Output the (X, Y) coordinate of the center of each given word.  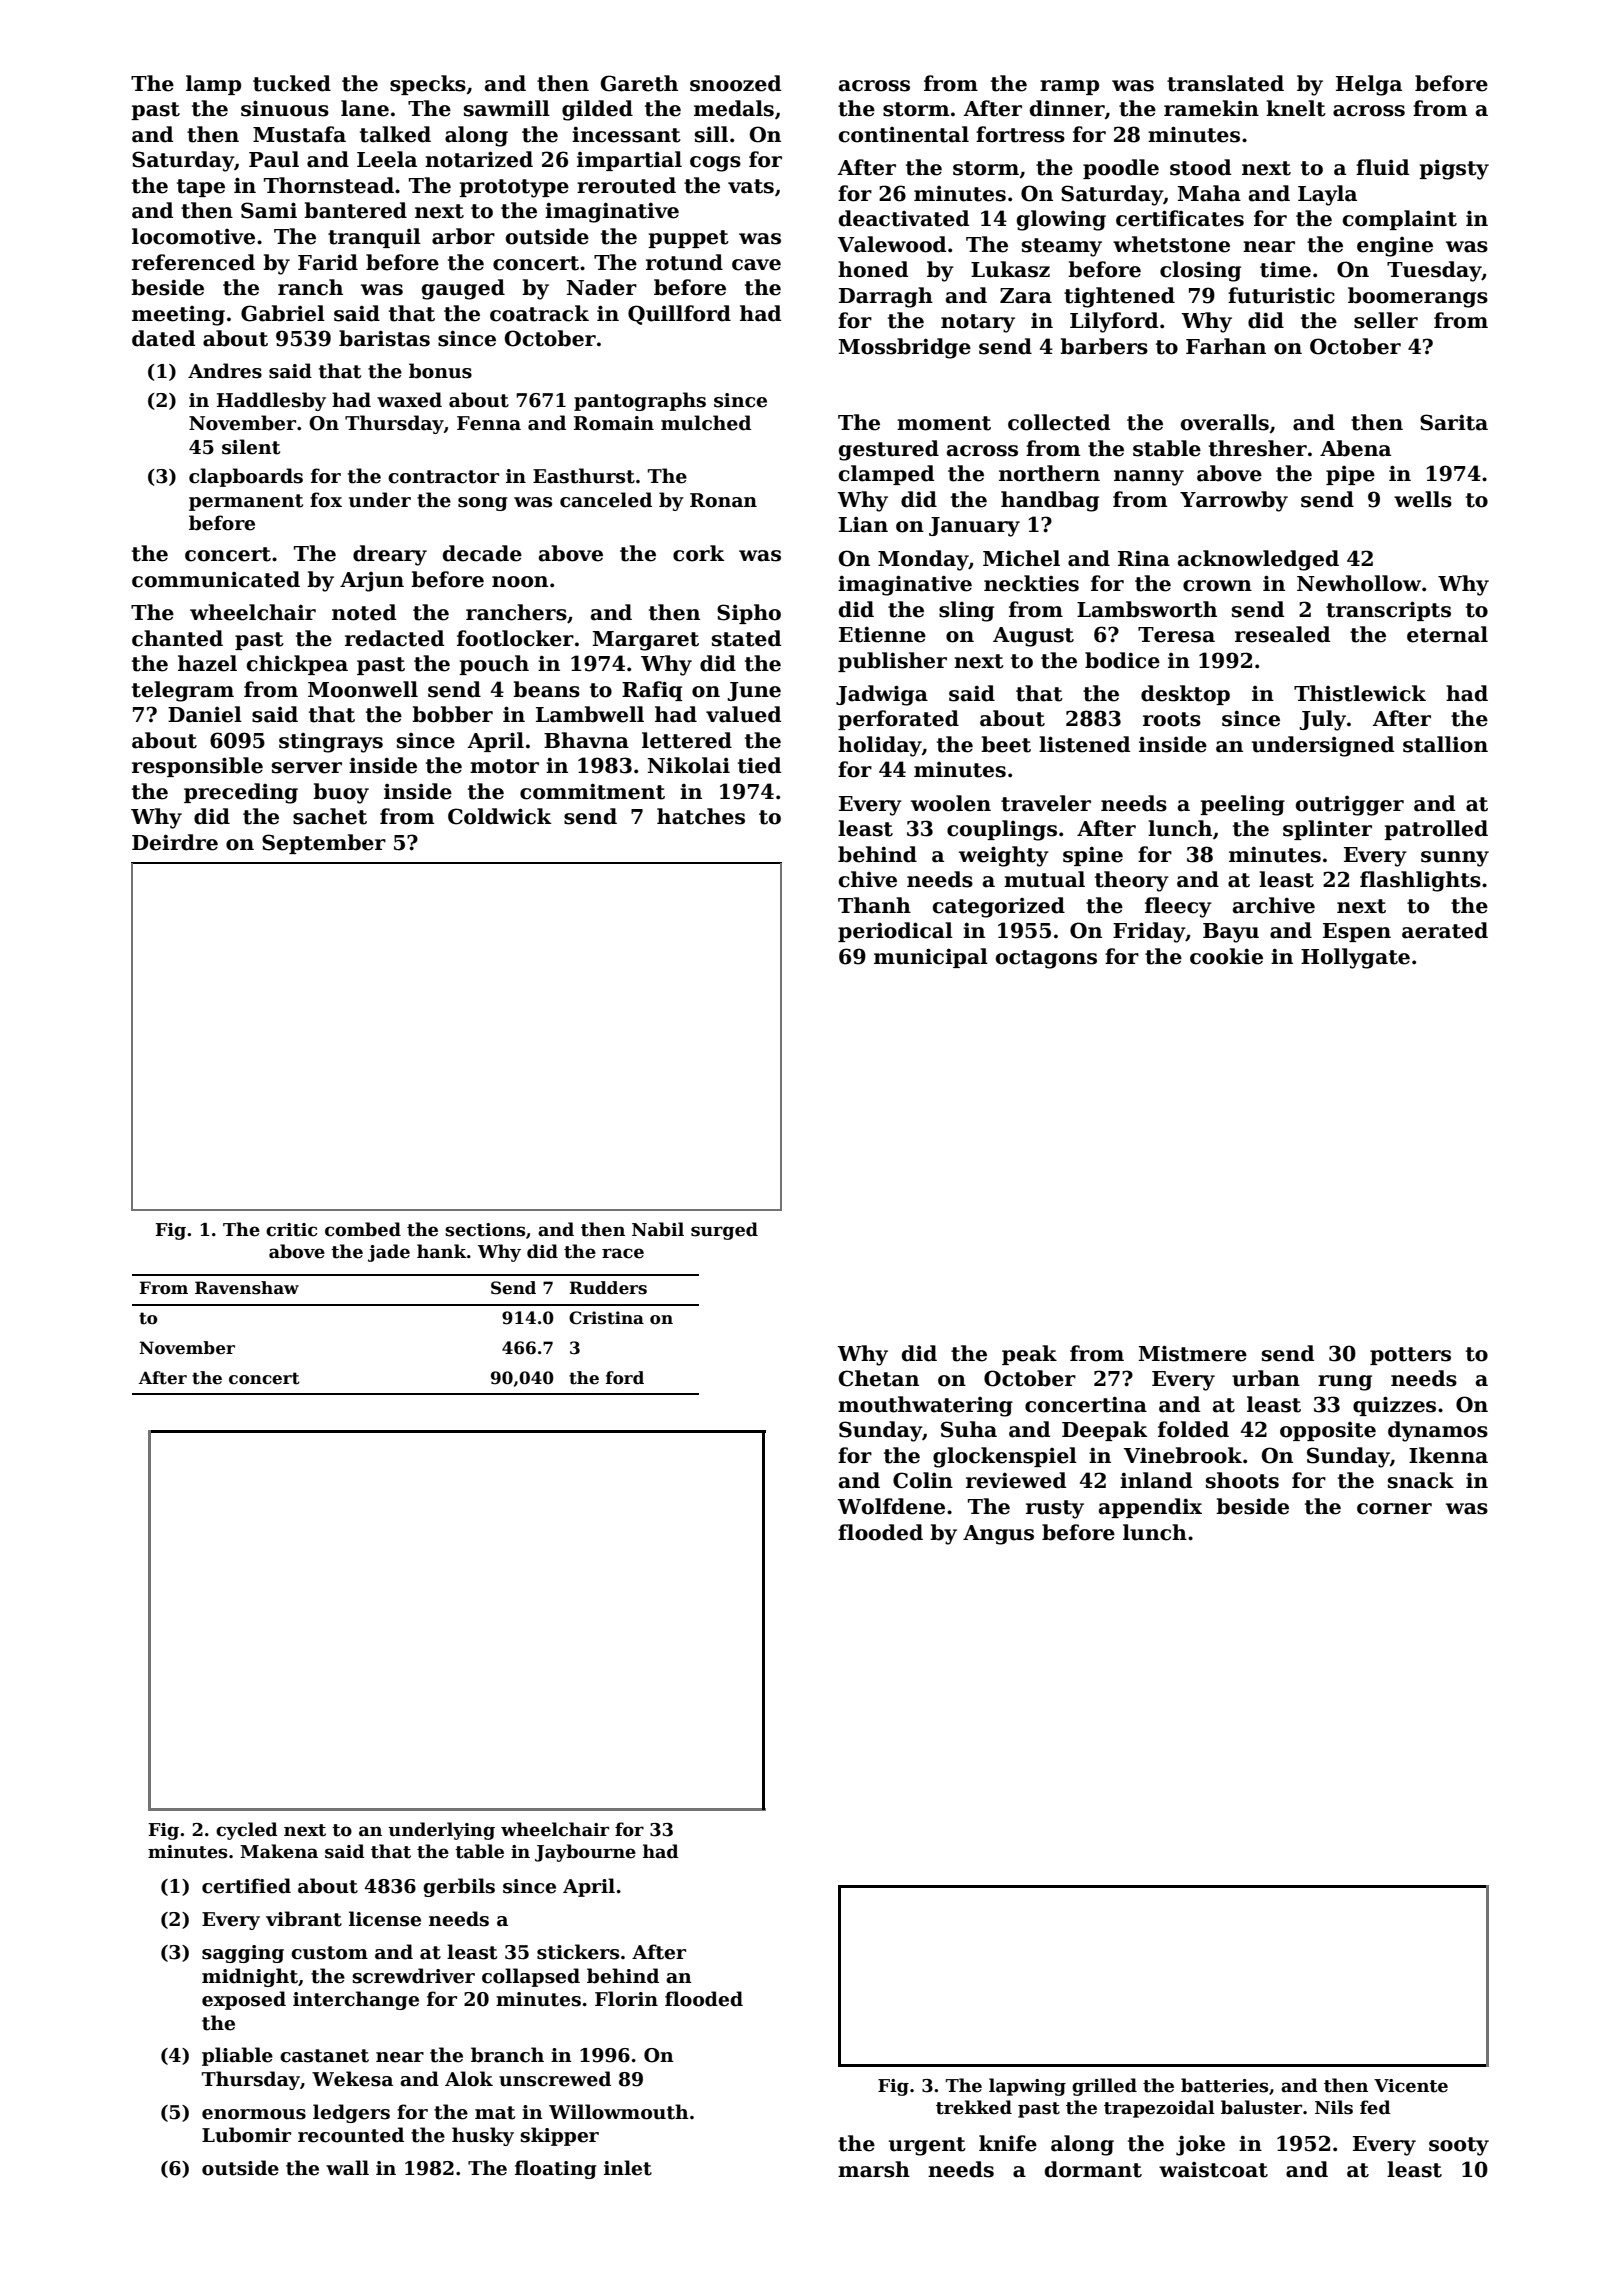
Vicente (1411, 2086)
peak (1029, 1355)
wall (347, 2168)
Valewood (892, 244)
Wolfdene (891, 1506)
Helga (1369, 85)
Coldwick (500, 816)
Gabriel (283, 313)
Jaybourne (585, 1853)
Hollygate (1355, 958)
